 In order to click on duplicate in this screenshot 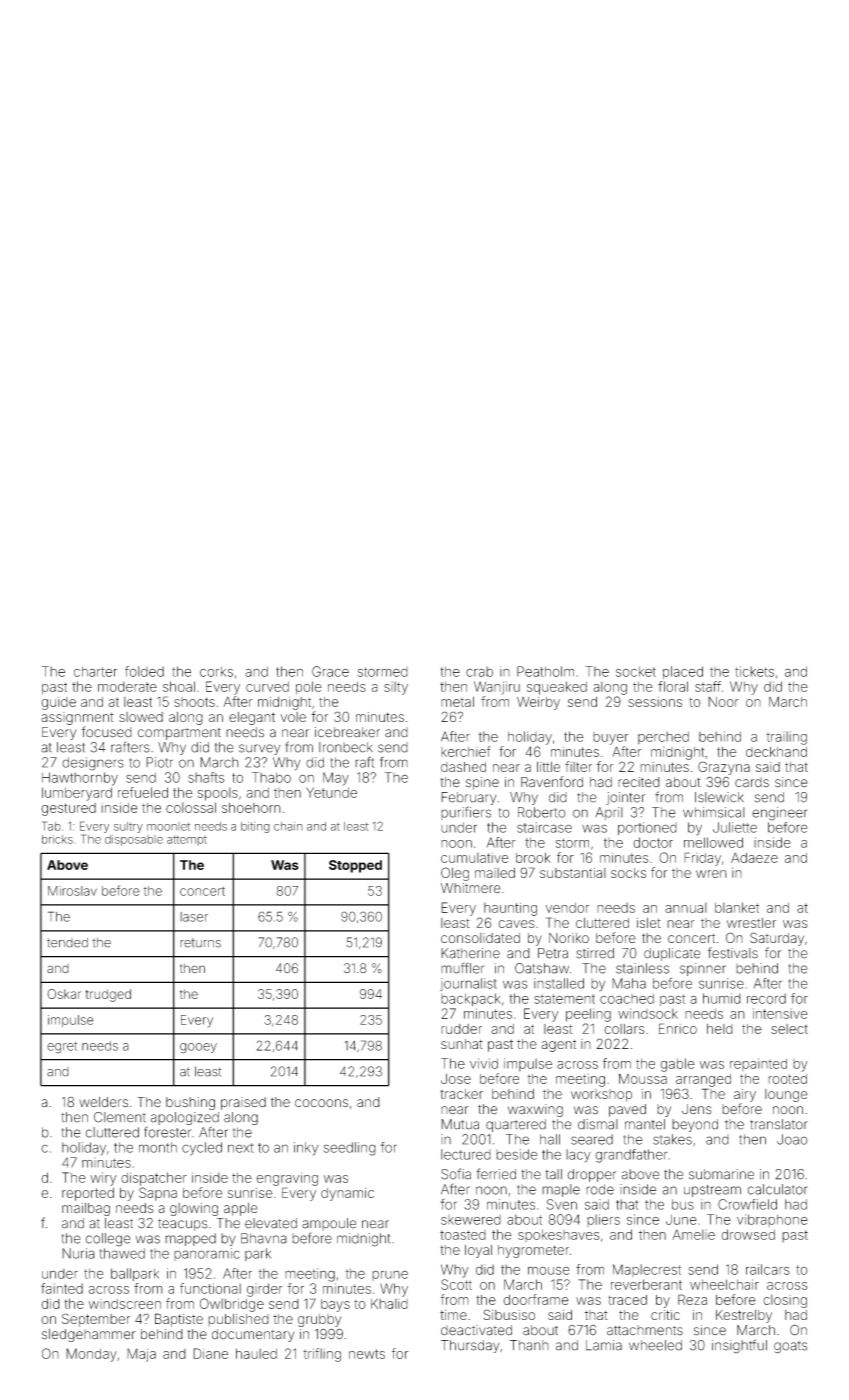, I will do `click(672, 954)`.
